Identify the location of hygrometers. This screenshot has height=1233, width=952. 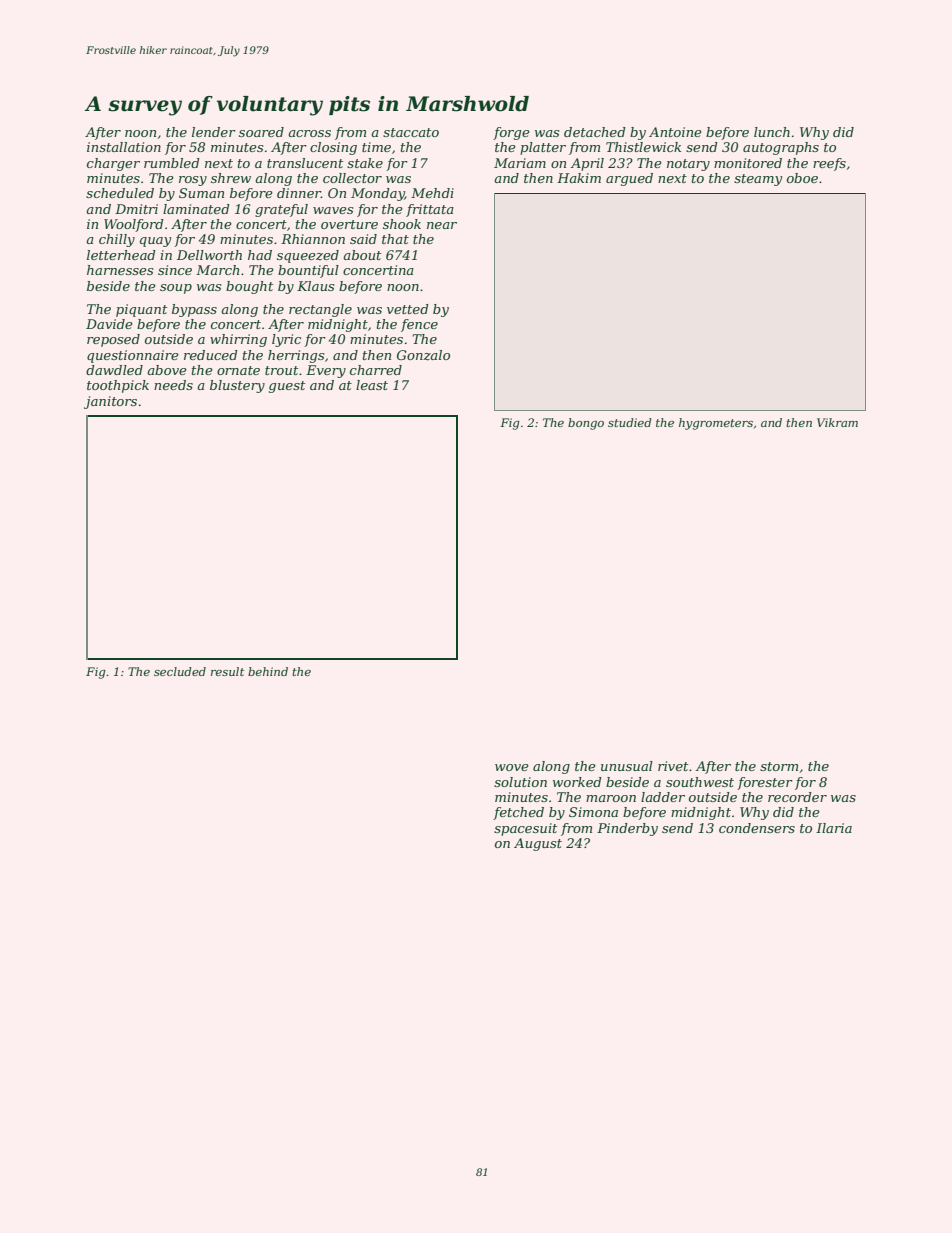
(716, 424).
